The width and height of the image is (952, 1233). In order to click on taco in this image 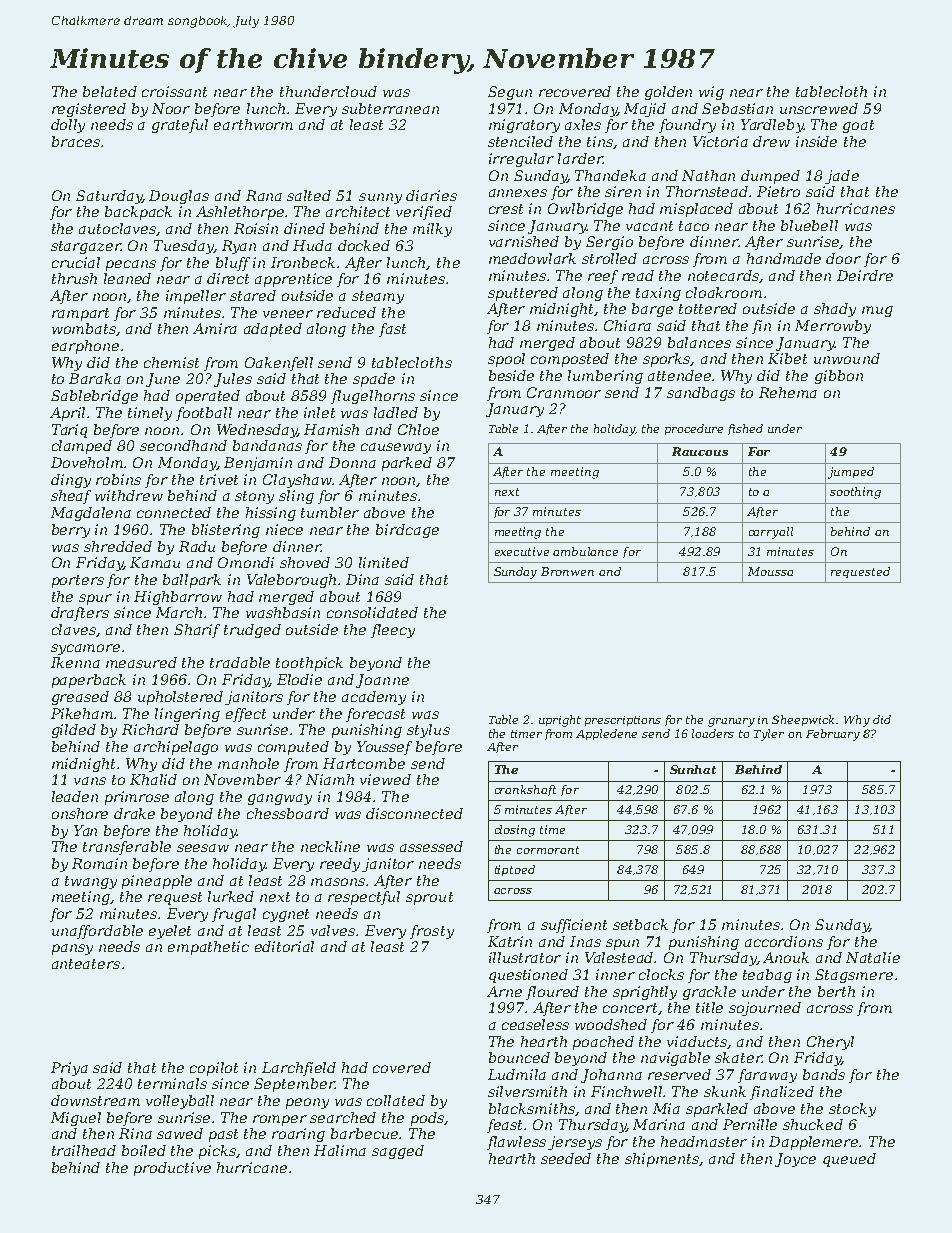, I will do `click(694, 226)`.
